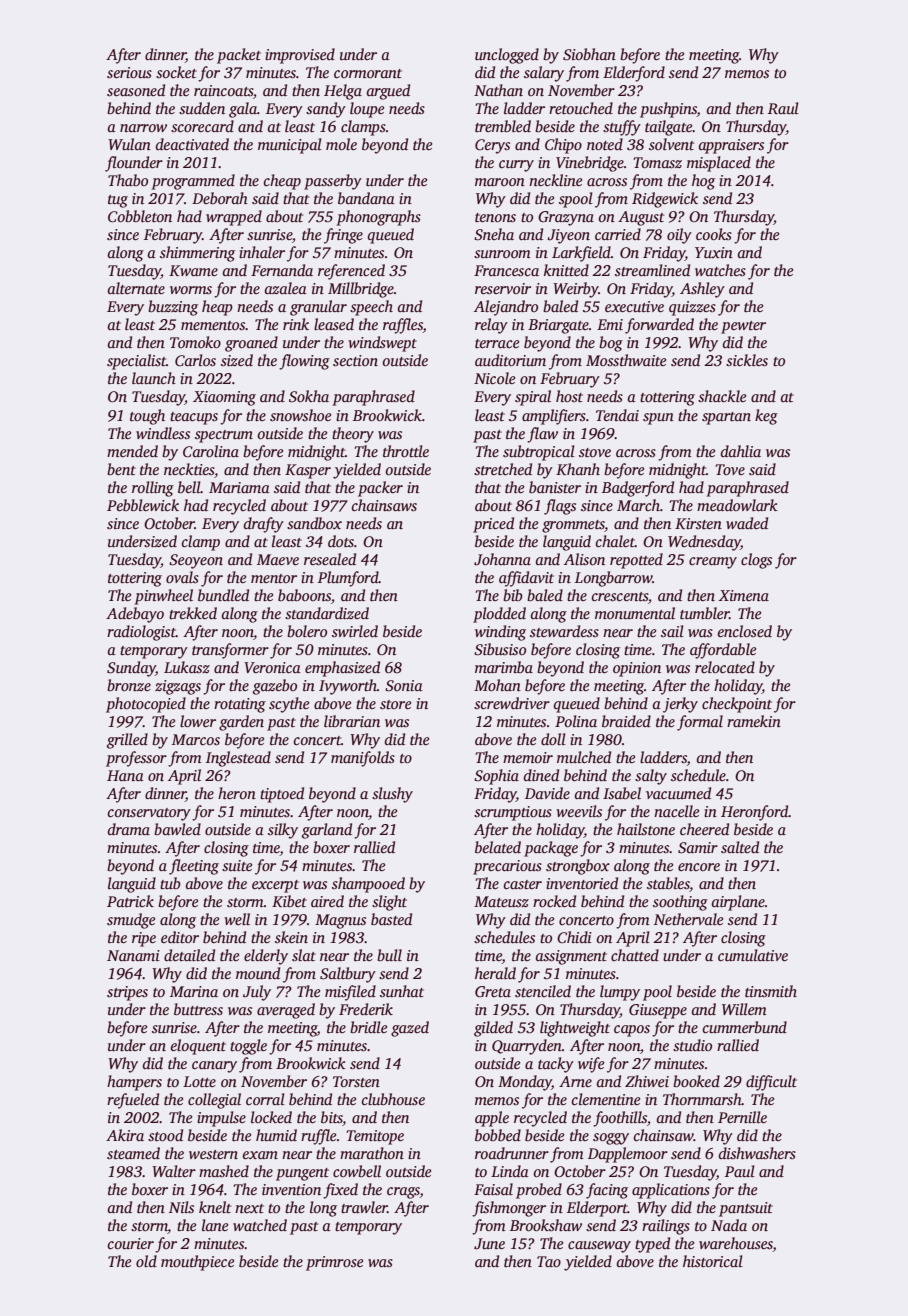 The width and height of the image is (908, 1316). Describe the element at coordinates (756, 561) in the image. I see `clogs` at that location.
